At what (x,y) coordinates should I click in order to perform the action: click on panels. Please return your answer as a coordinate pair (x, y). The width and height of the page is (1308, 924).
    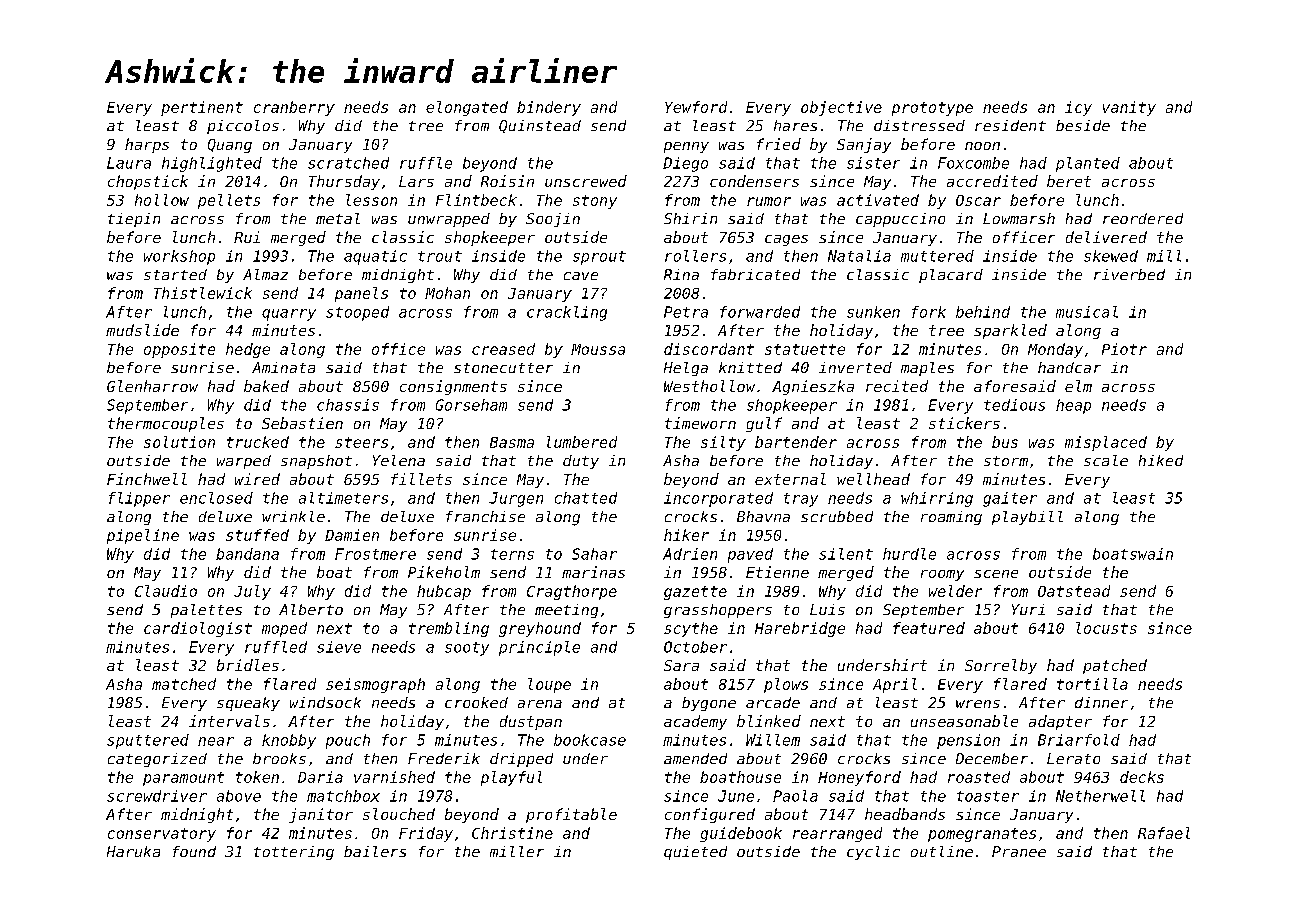
    Looking at the image, I should click on (361, 294).
